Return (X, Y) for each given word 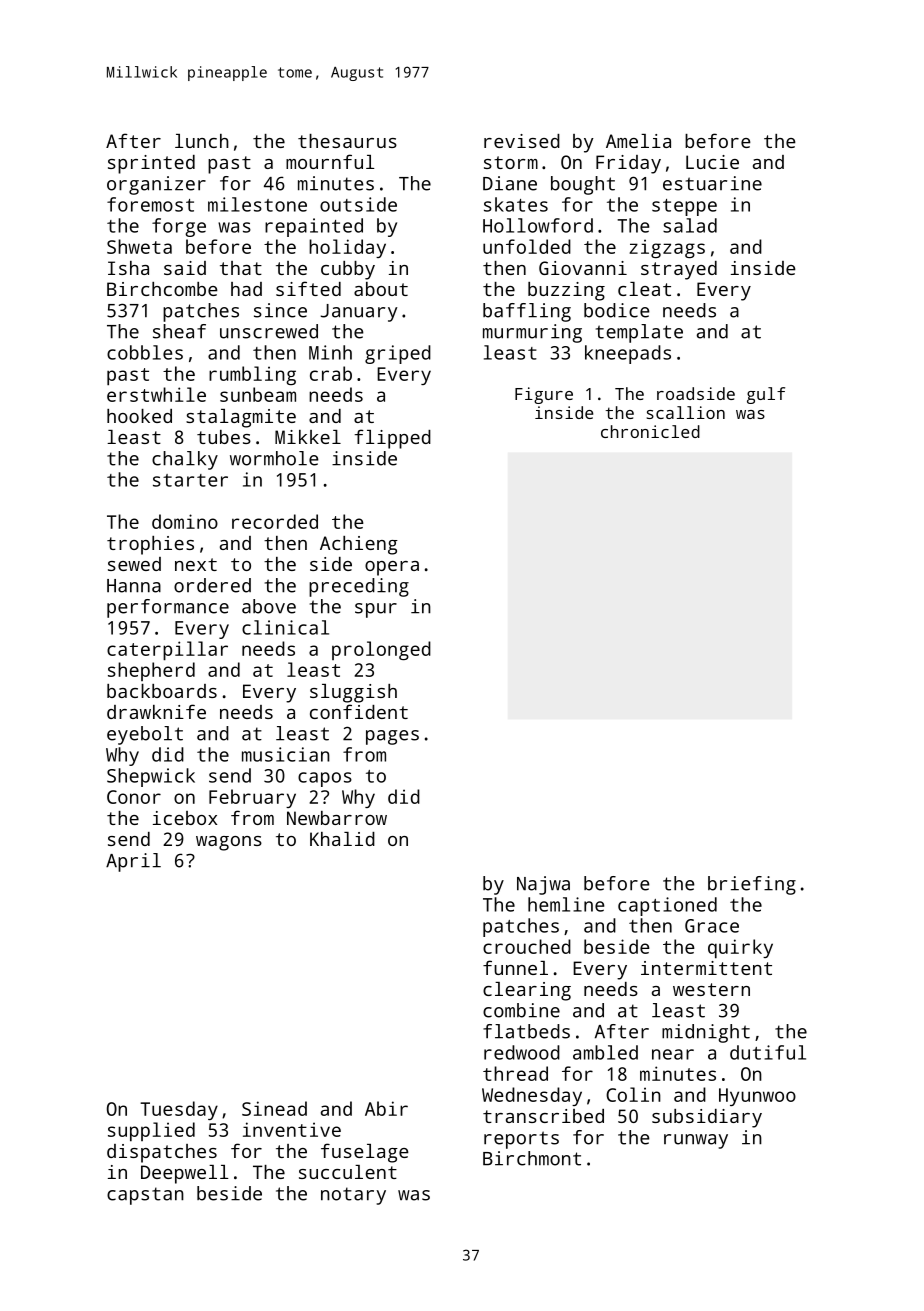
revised (522, 141)
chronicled (650, 431)
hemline (566, 904)
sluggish (353, 693)
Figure (544, 395)
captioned (667, 906)
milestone (257, 204)
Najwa (543, 885)
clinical (285, 627)
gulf (766, 395)
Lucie (712, 162)
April (133, 862)
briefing (752, 885)
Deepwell (185, 1174)
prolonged (381, 650)
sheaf (179, 331)
